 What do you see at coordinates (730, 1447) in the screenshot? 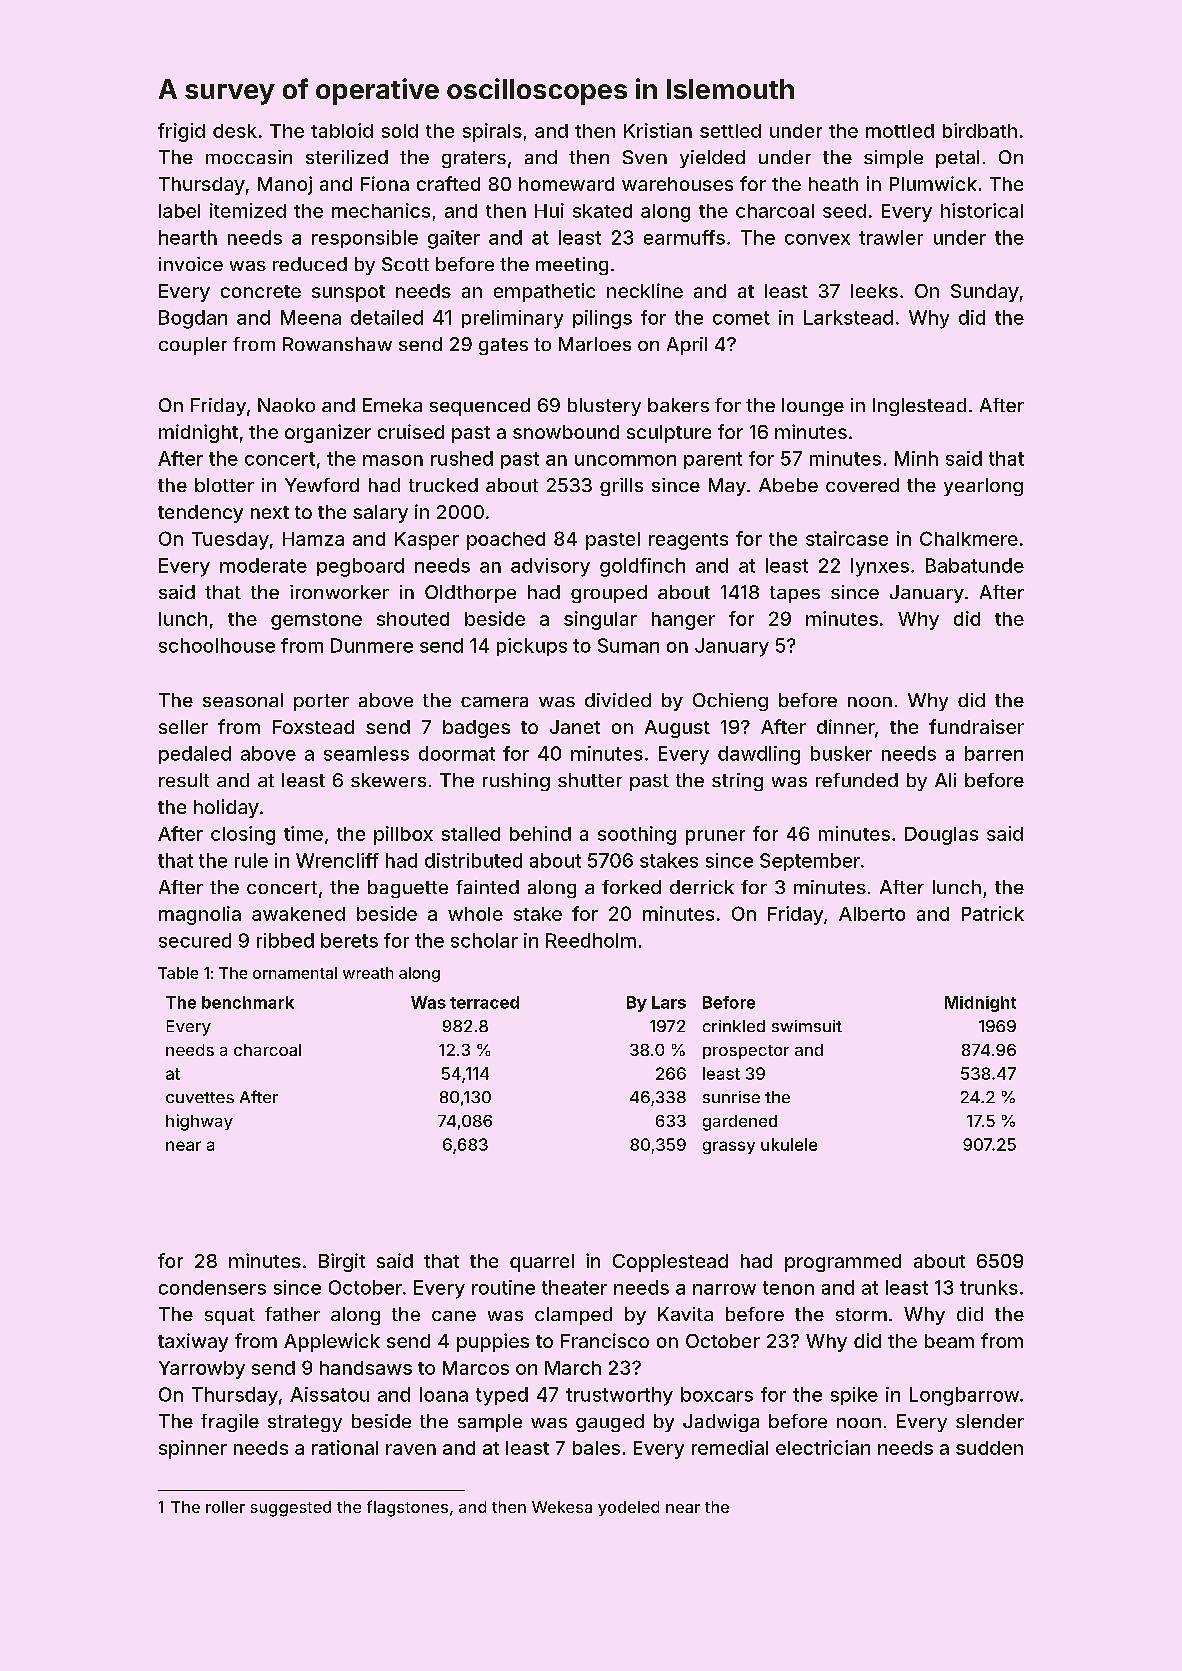
I see `remedial` at bounding box center [730, 1447].
